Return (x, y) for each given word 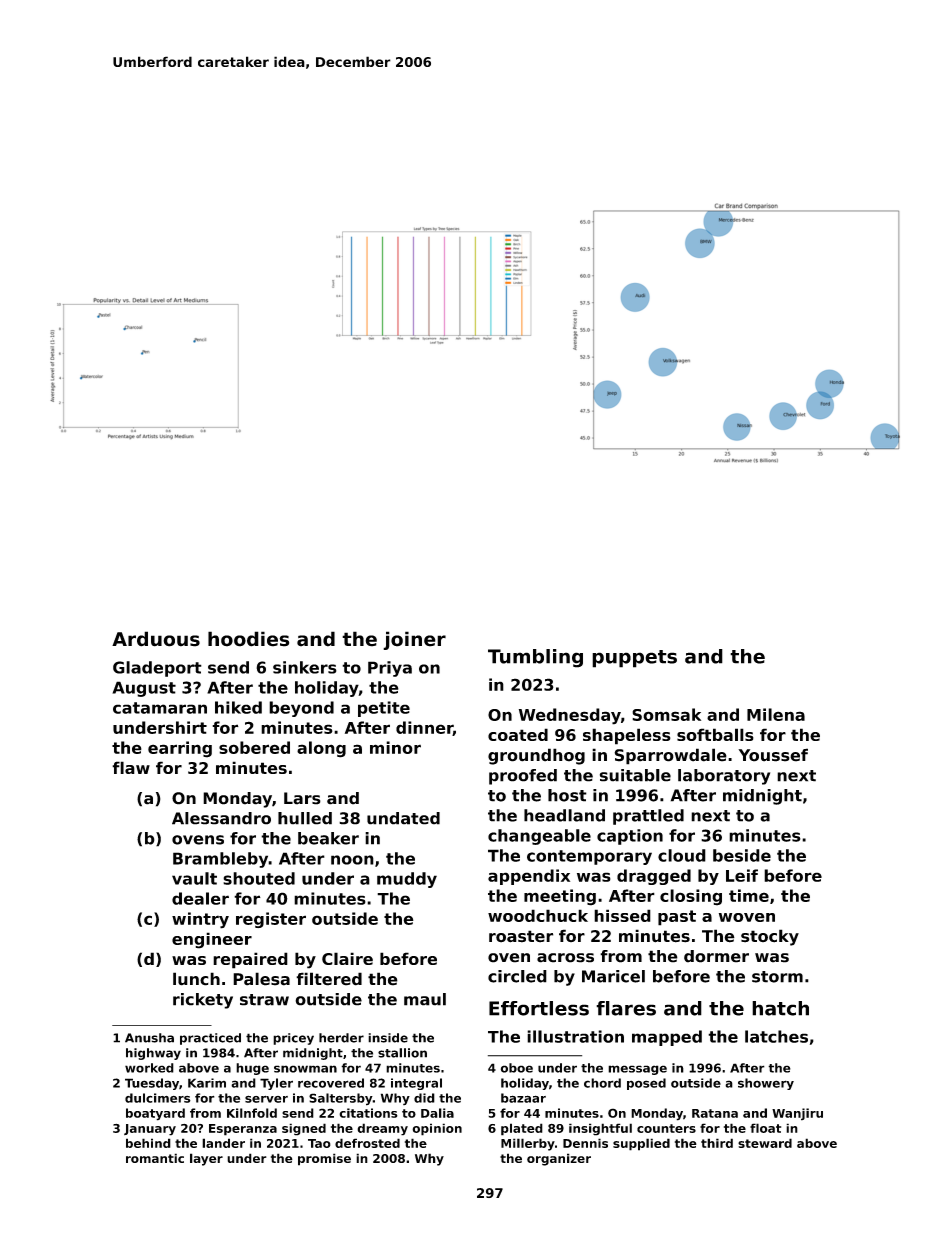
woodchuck (538, 915)
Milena (776, 714)
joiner (414, 640)
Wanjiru (797, 1114)
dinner (424, 728)
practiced (210, 1039)
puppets (634, 659)
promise (324, 1159)
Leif (742, 875)
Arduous (156, 639)
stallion (402, 1053)
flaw (131, 767)
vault (194, 878)
